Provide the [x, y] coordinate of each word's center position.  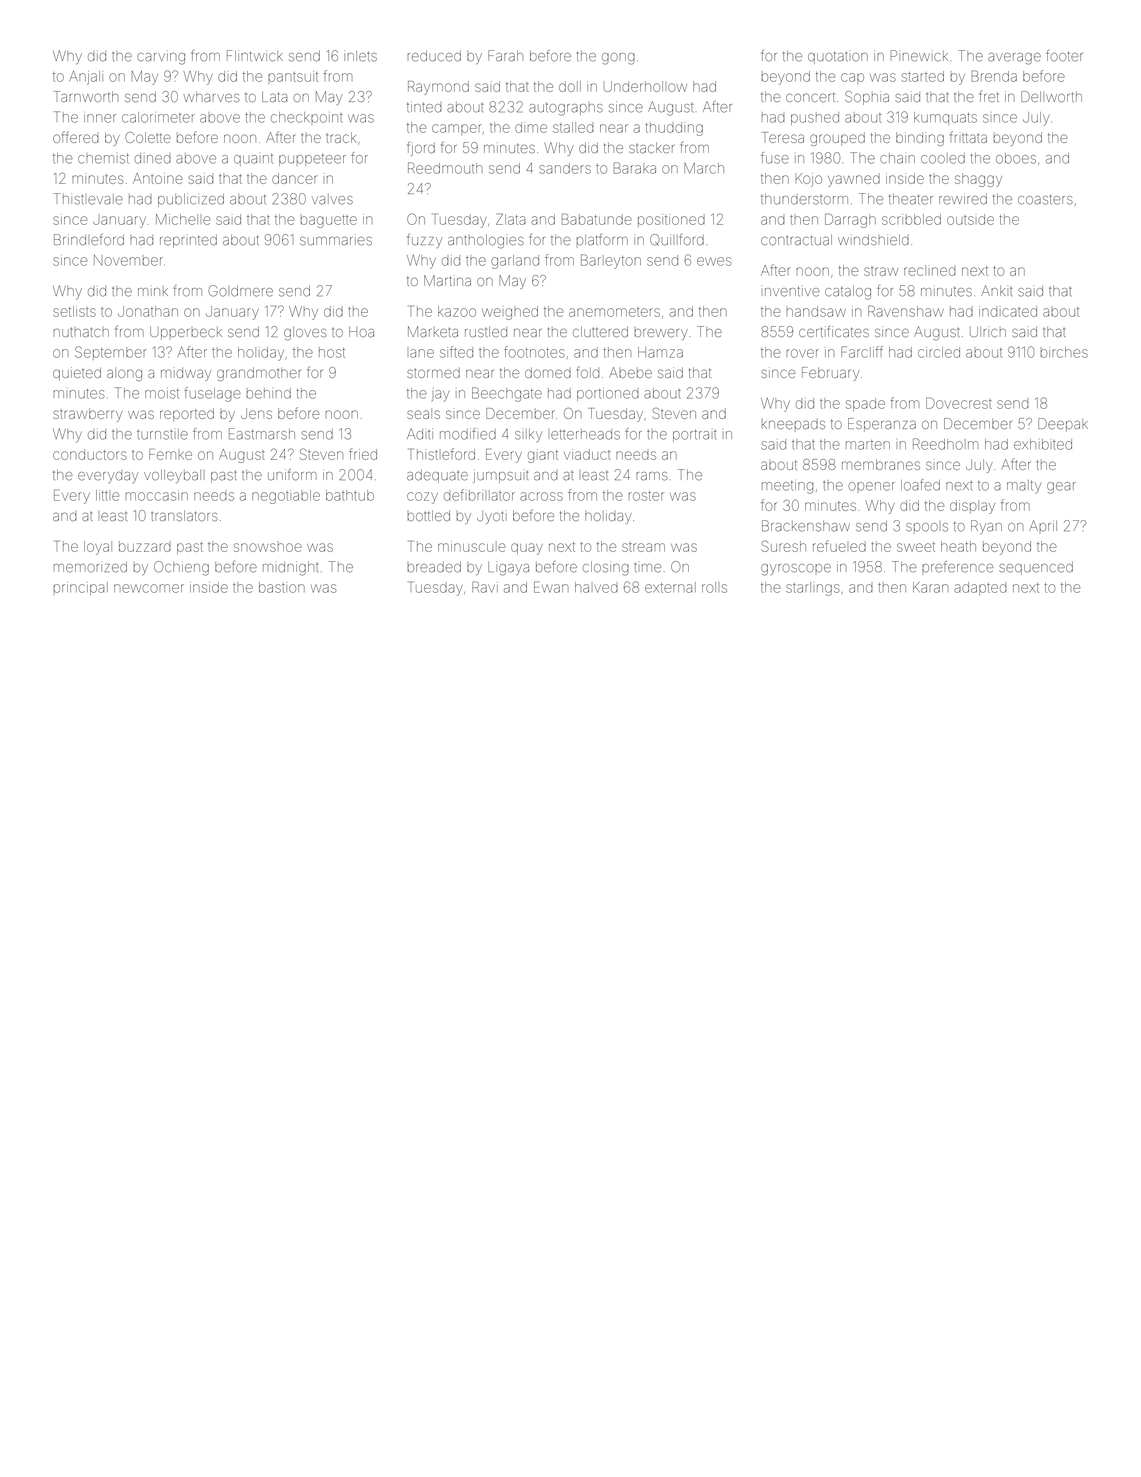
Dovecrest [959, 403]
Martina [447, 280]
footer [1064, 56]
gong [618, 59]
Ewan [551, 587]
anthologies [486, 241]
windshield [873, 239]
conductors [90, 454]
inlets [360, 56]
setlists [74, 311]
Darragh [850, 221]
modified [468, 434]
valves [332, 199]
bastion [282, 587]
